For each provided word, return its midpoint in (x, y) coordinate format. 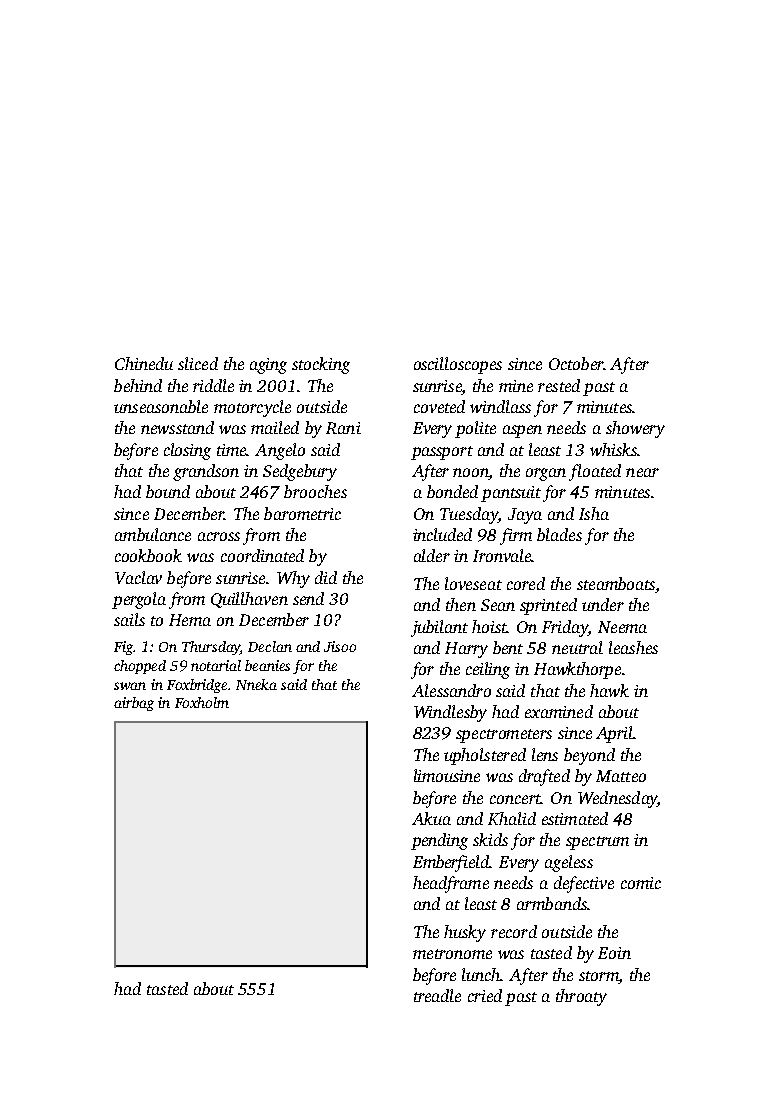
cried (485, 995)
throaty (581, 997)
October (576, 363)
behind (138, 385)
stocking (321, 365)
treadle (437, 995)
